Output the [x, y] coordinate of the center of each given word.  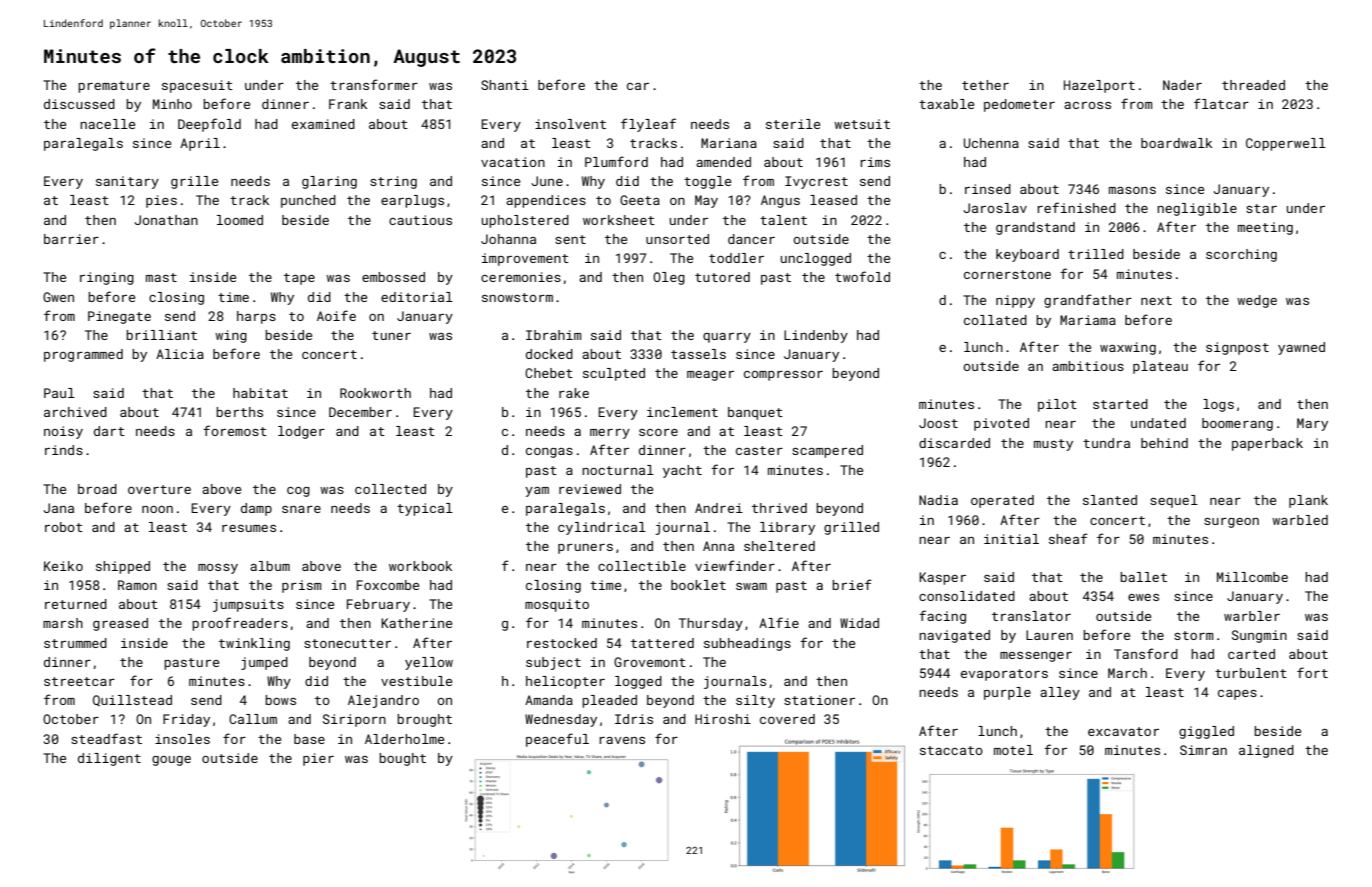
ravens [622, 740]
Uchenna [991, 143]
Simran [1203, 750]
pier [318, 759]
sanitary [127, 182]
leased [833, 200]
